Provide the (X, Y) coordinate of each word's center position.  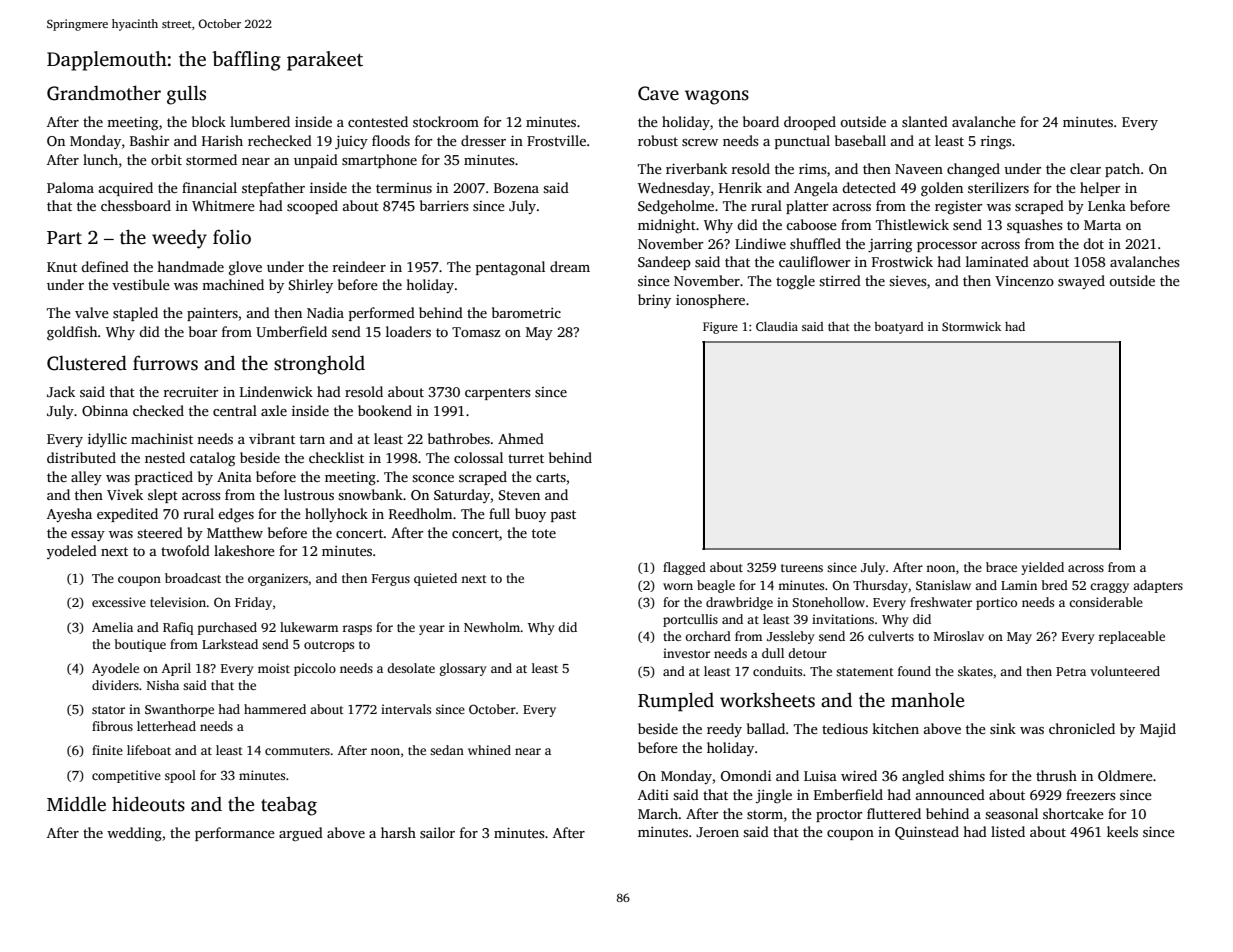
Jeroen (717, 832)
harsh (398, 832)
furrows (165, 363)
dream (570, 266)
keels (1122, 831)
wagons (717, 97)
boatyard (899, 328)
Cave (658, 93)
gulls (186, 95)
